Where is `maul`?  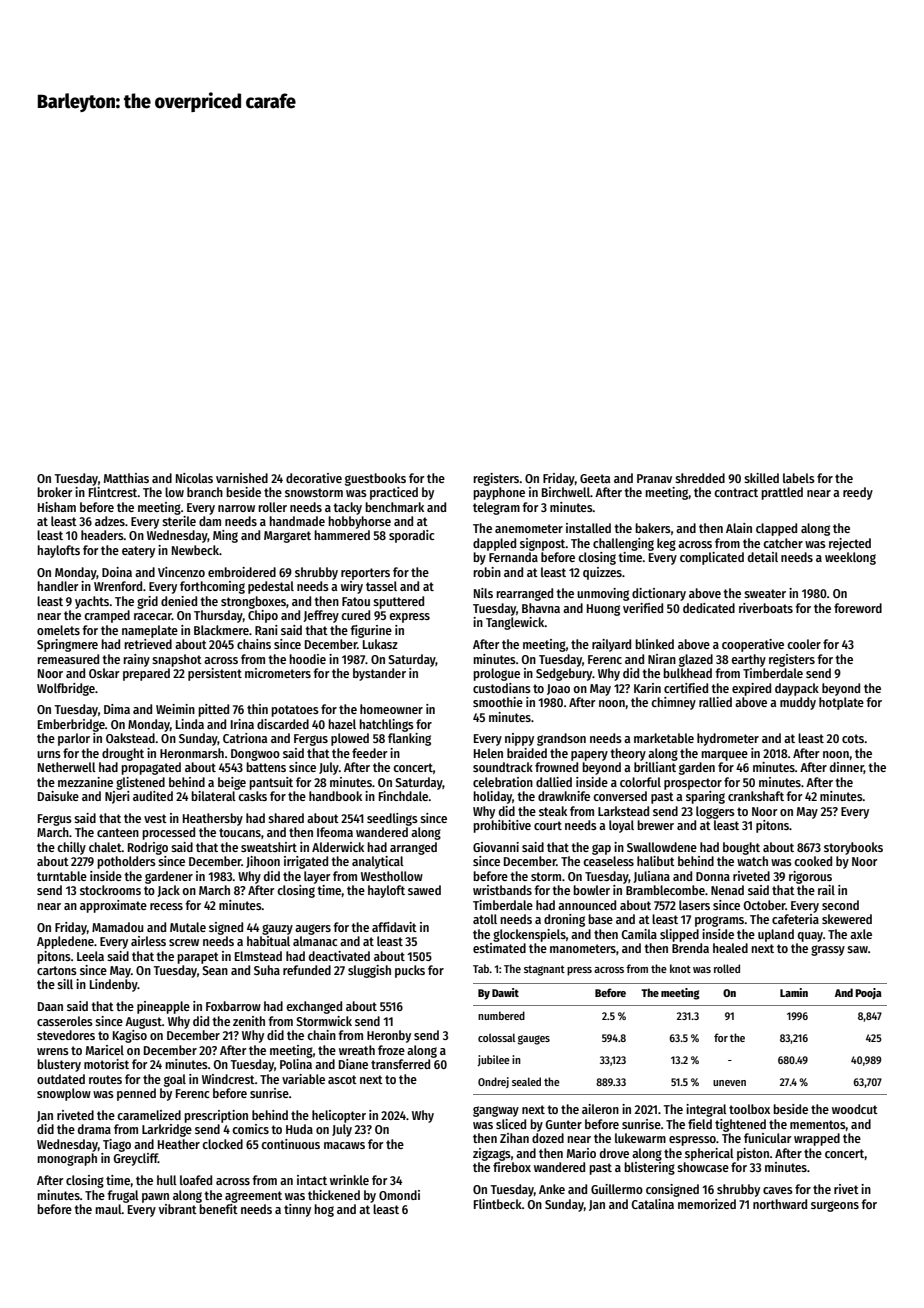
maul is located at coordinates (108, 1209).
